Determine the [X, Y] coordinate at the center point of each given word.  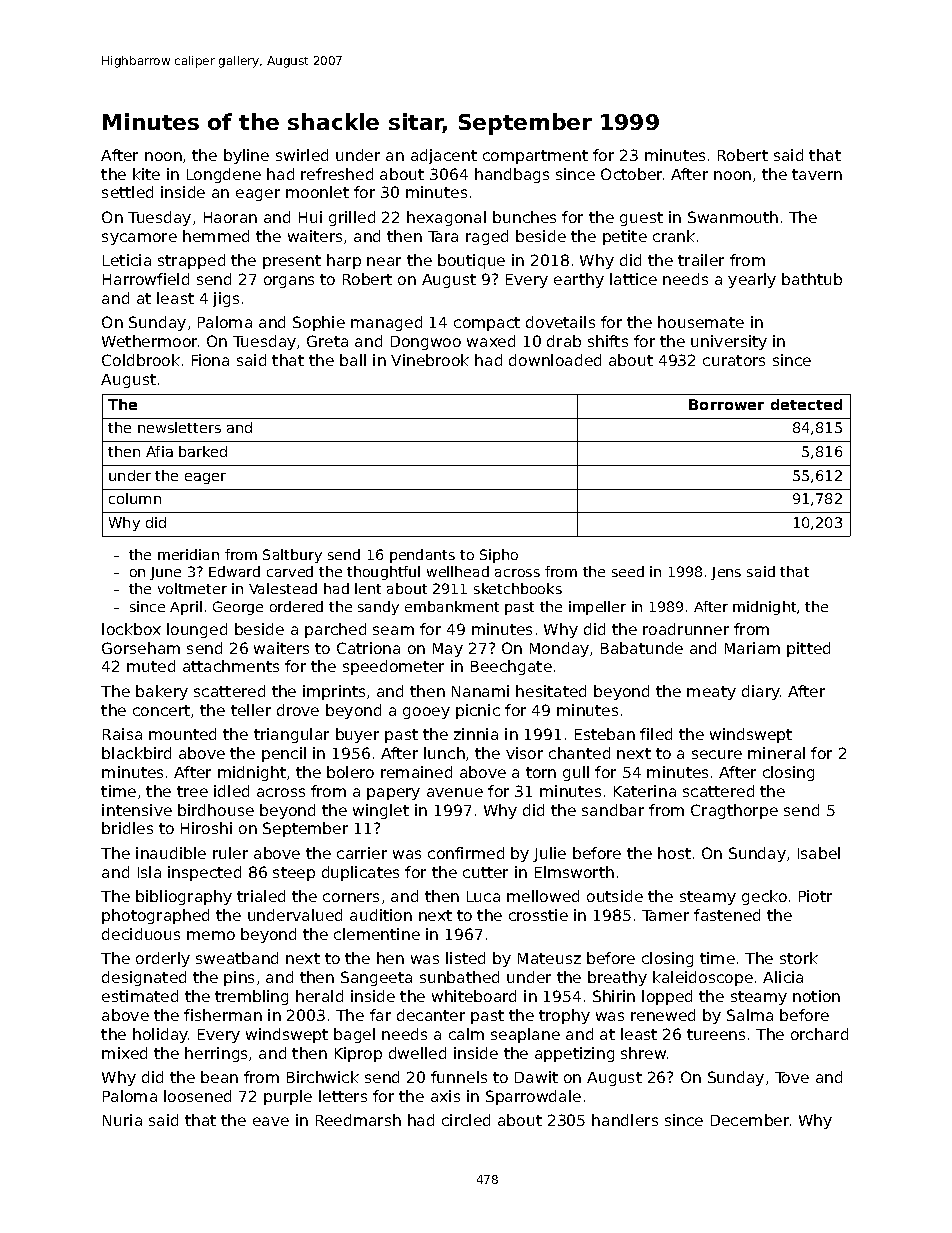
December [750, 1120]
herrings [216, 1054]
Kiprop [358, 1054]
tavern [817, 174]
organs [289, 282]
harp [344, 261]
